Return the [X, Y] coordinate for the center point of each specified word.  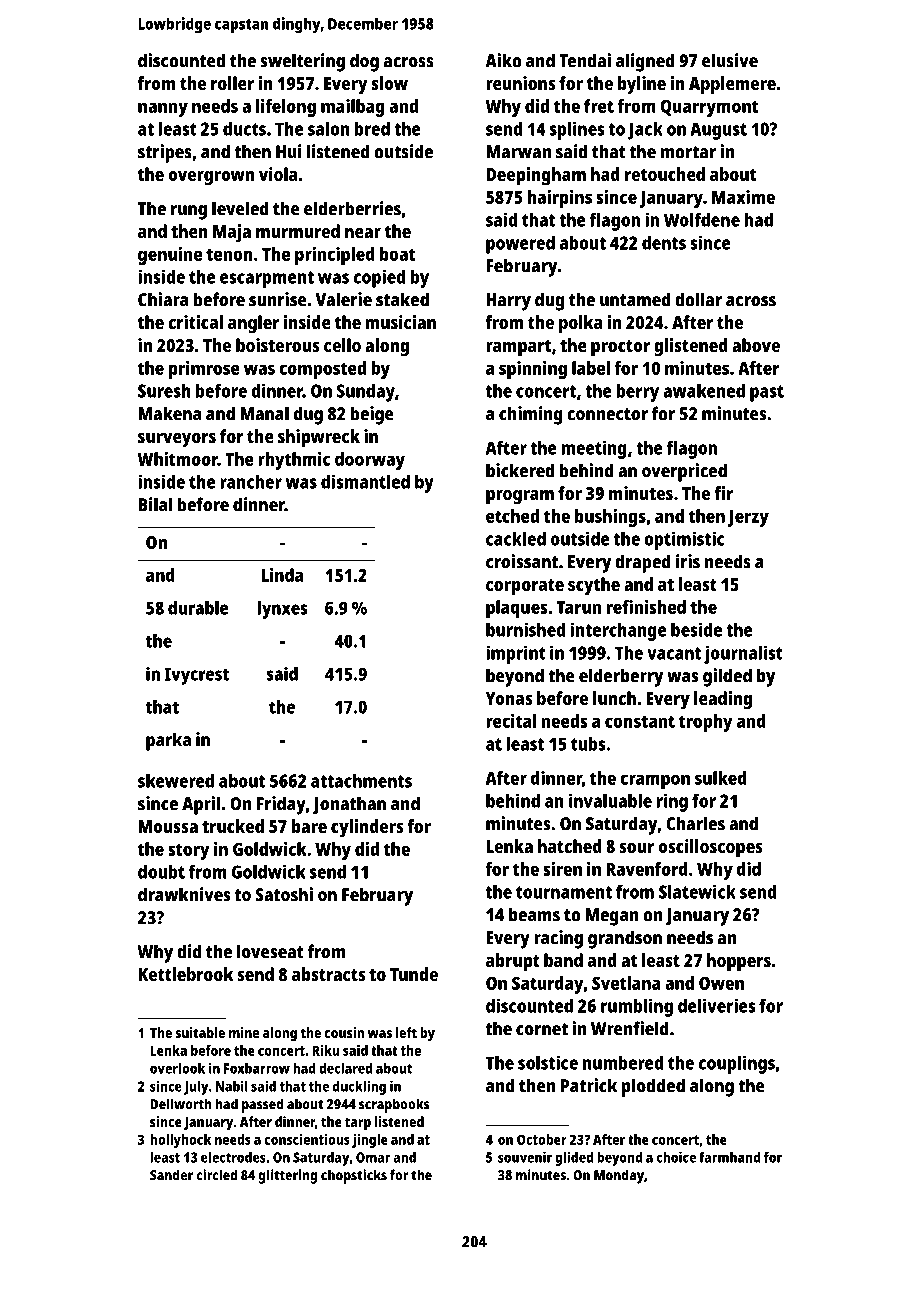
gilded [727, 677]
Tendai [585, 60]
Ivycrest [197, 676]
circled [217, 1175]
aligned [645, 62]
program [520, 497]
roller [232, 83]
